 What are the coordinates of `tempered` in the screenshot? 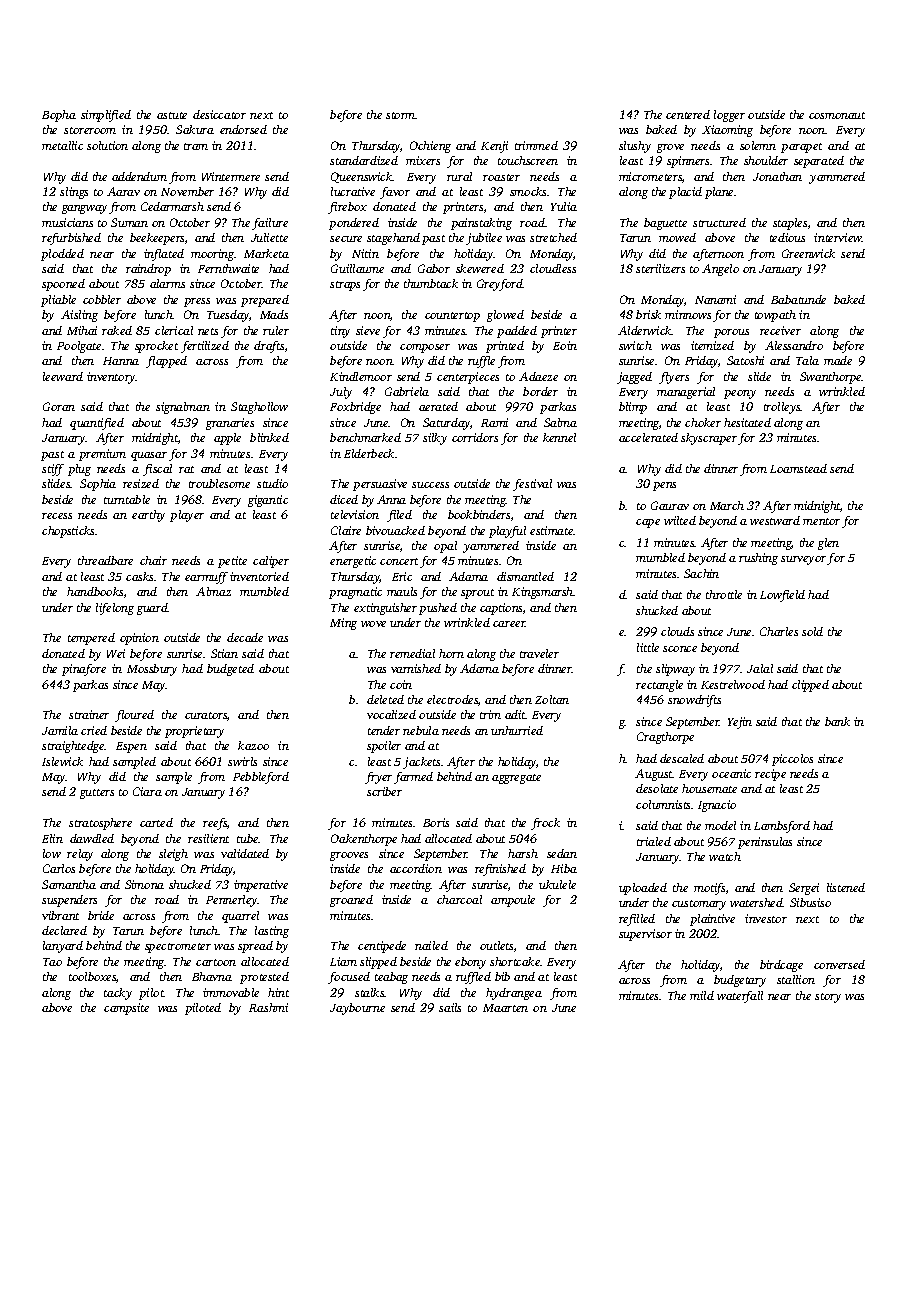 It's located at (91, 639).
